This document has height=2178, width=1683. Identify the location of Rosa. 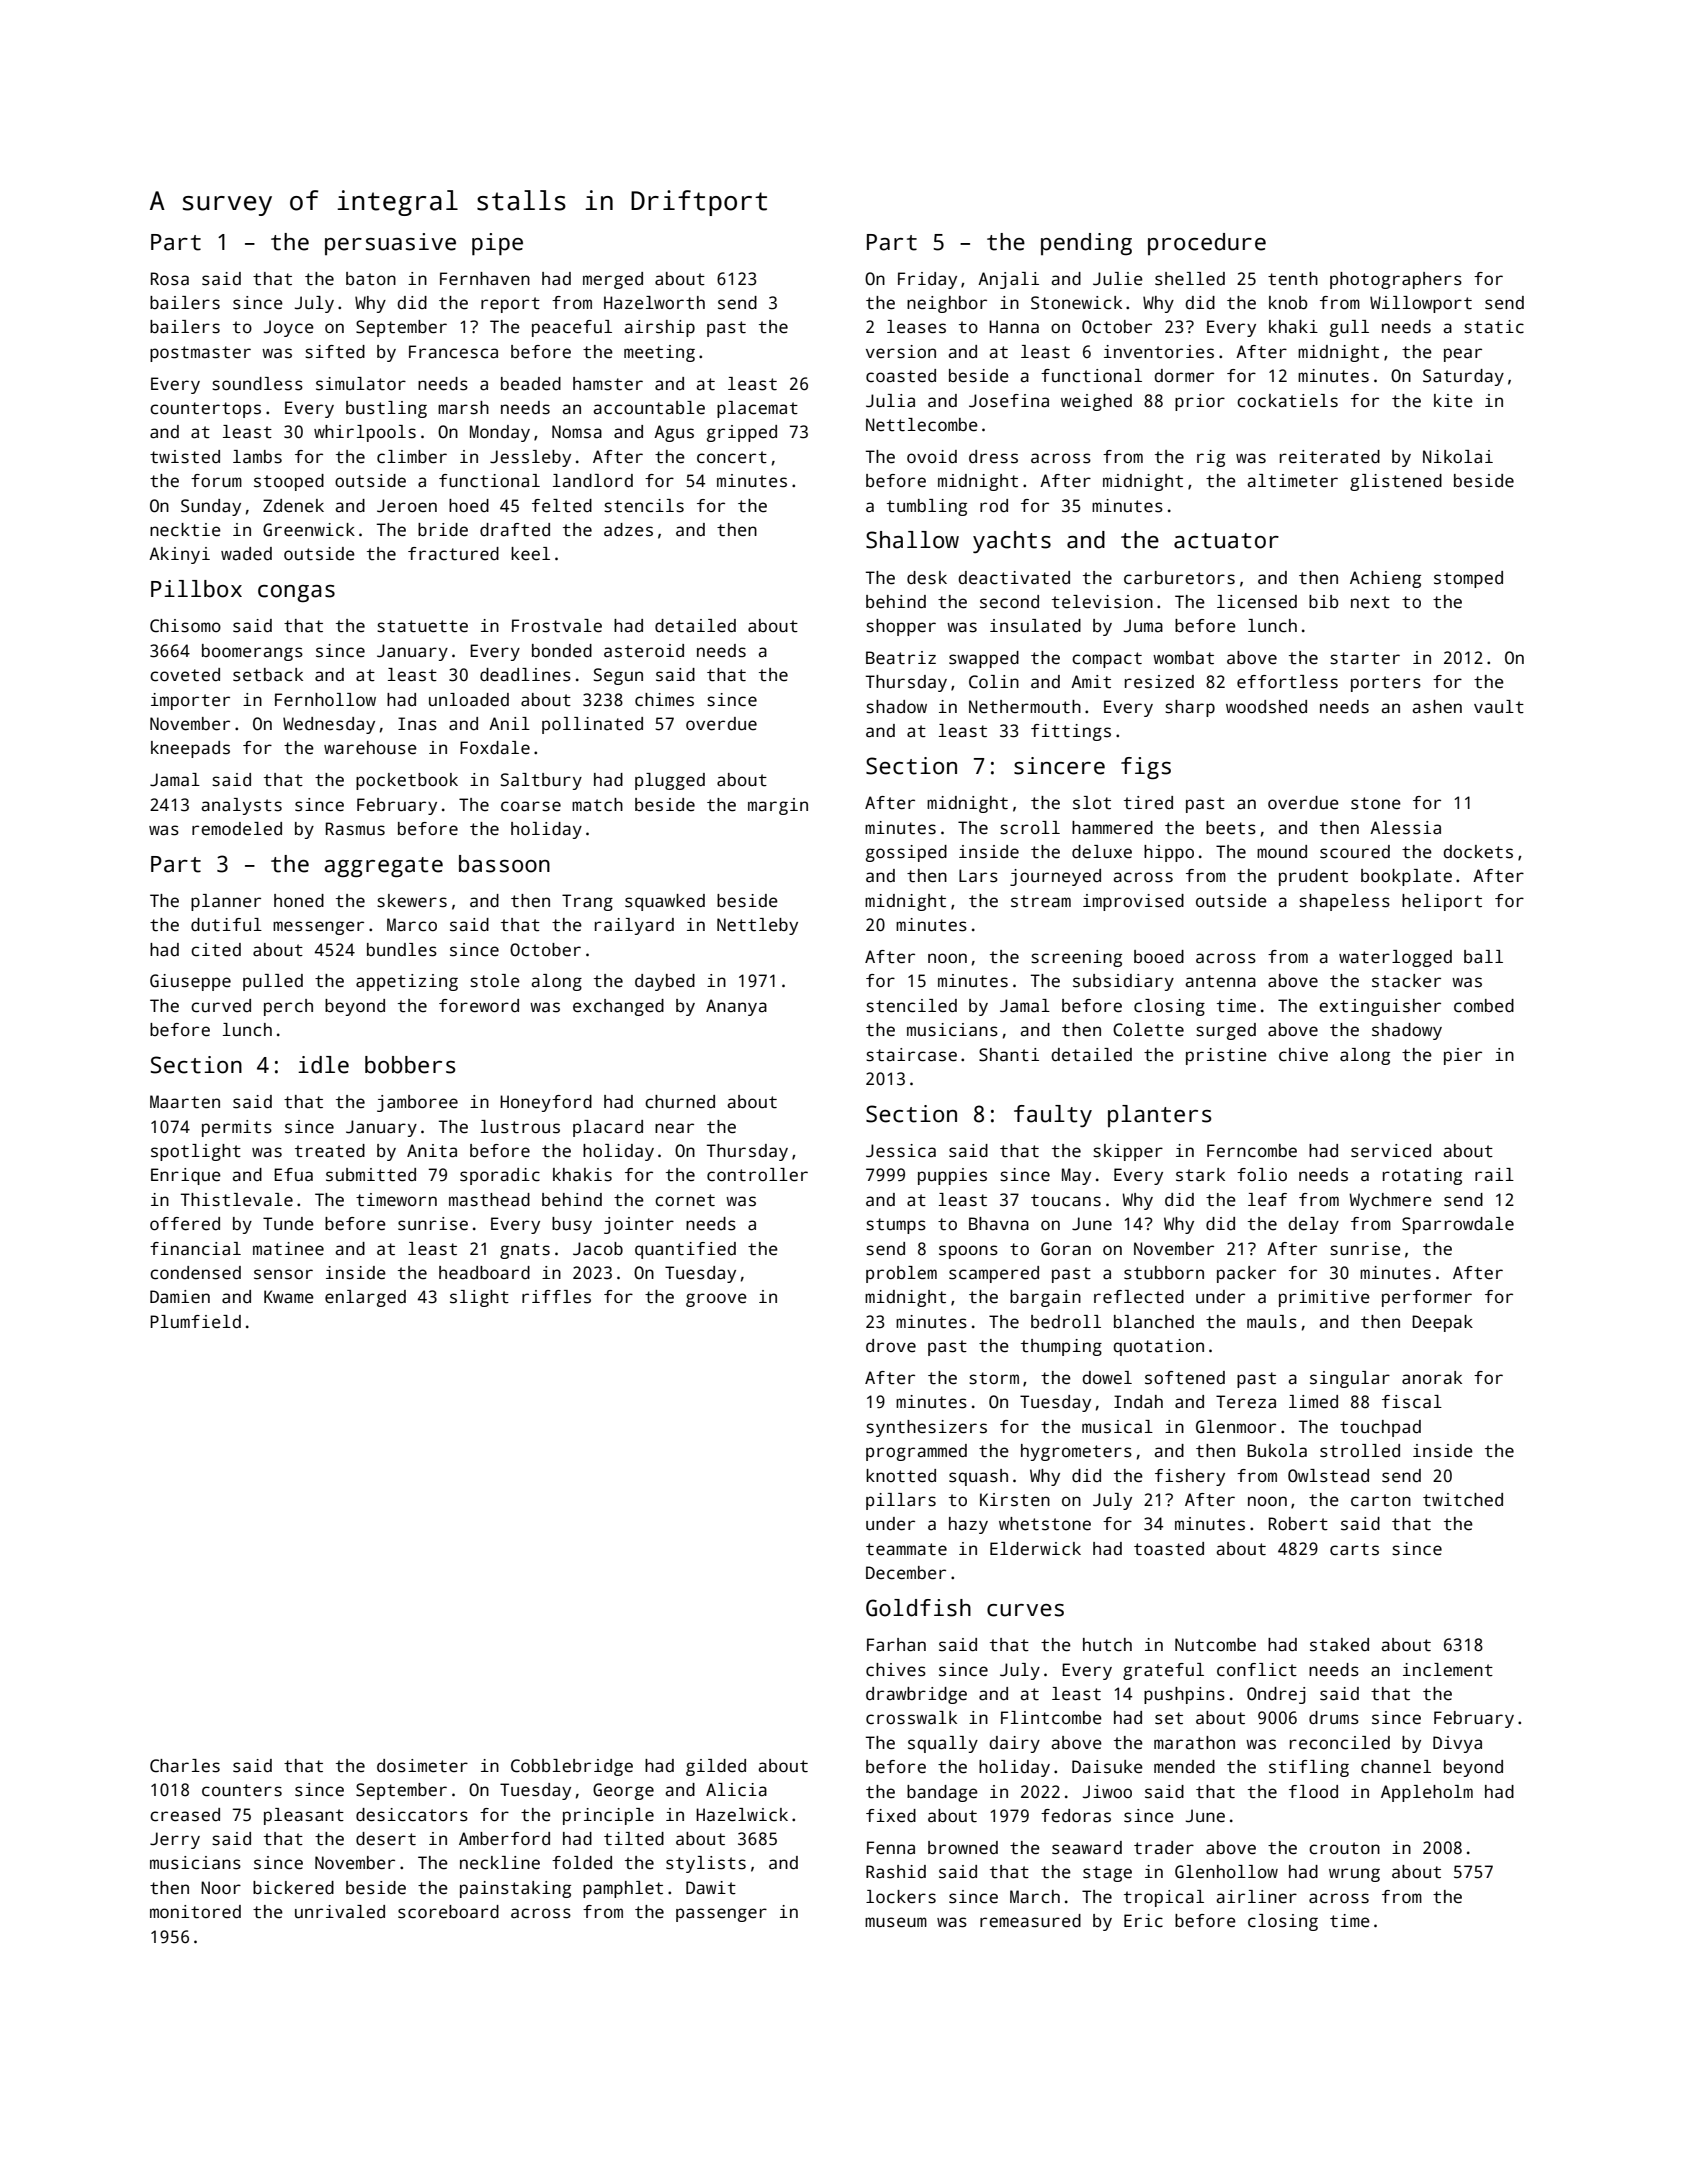
(170, 279).
